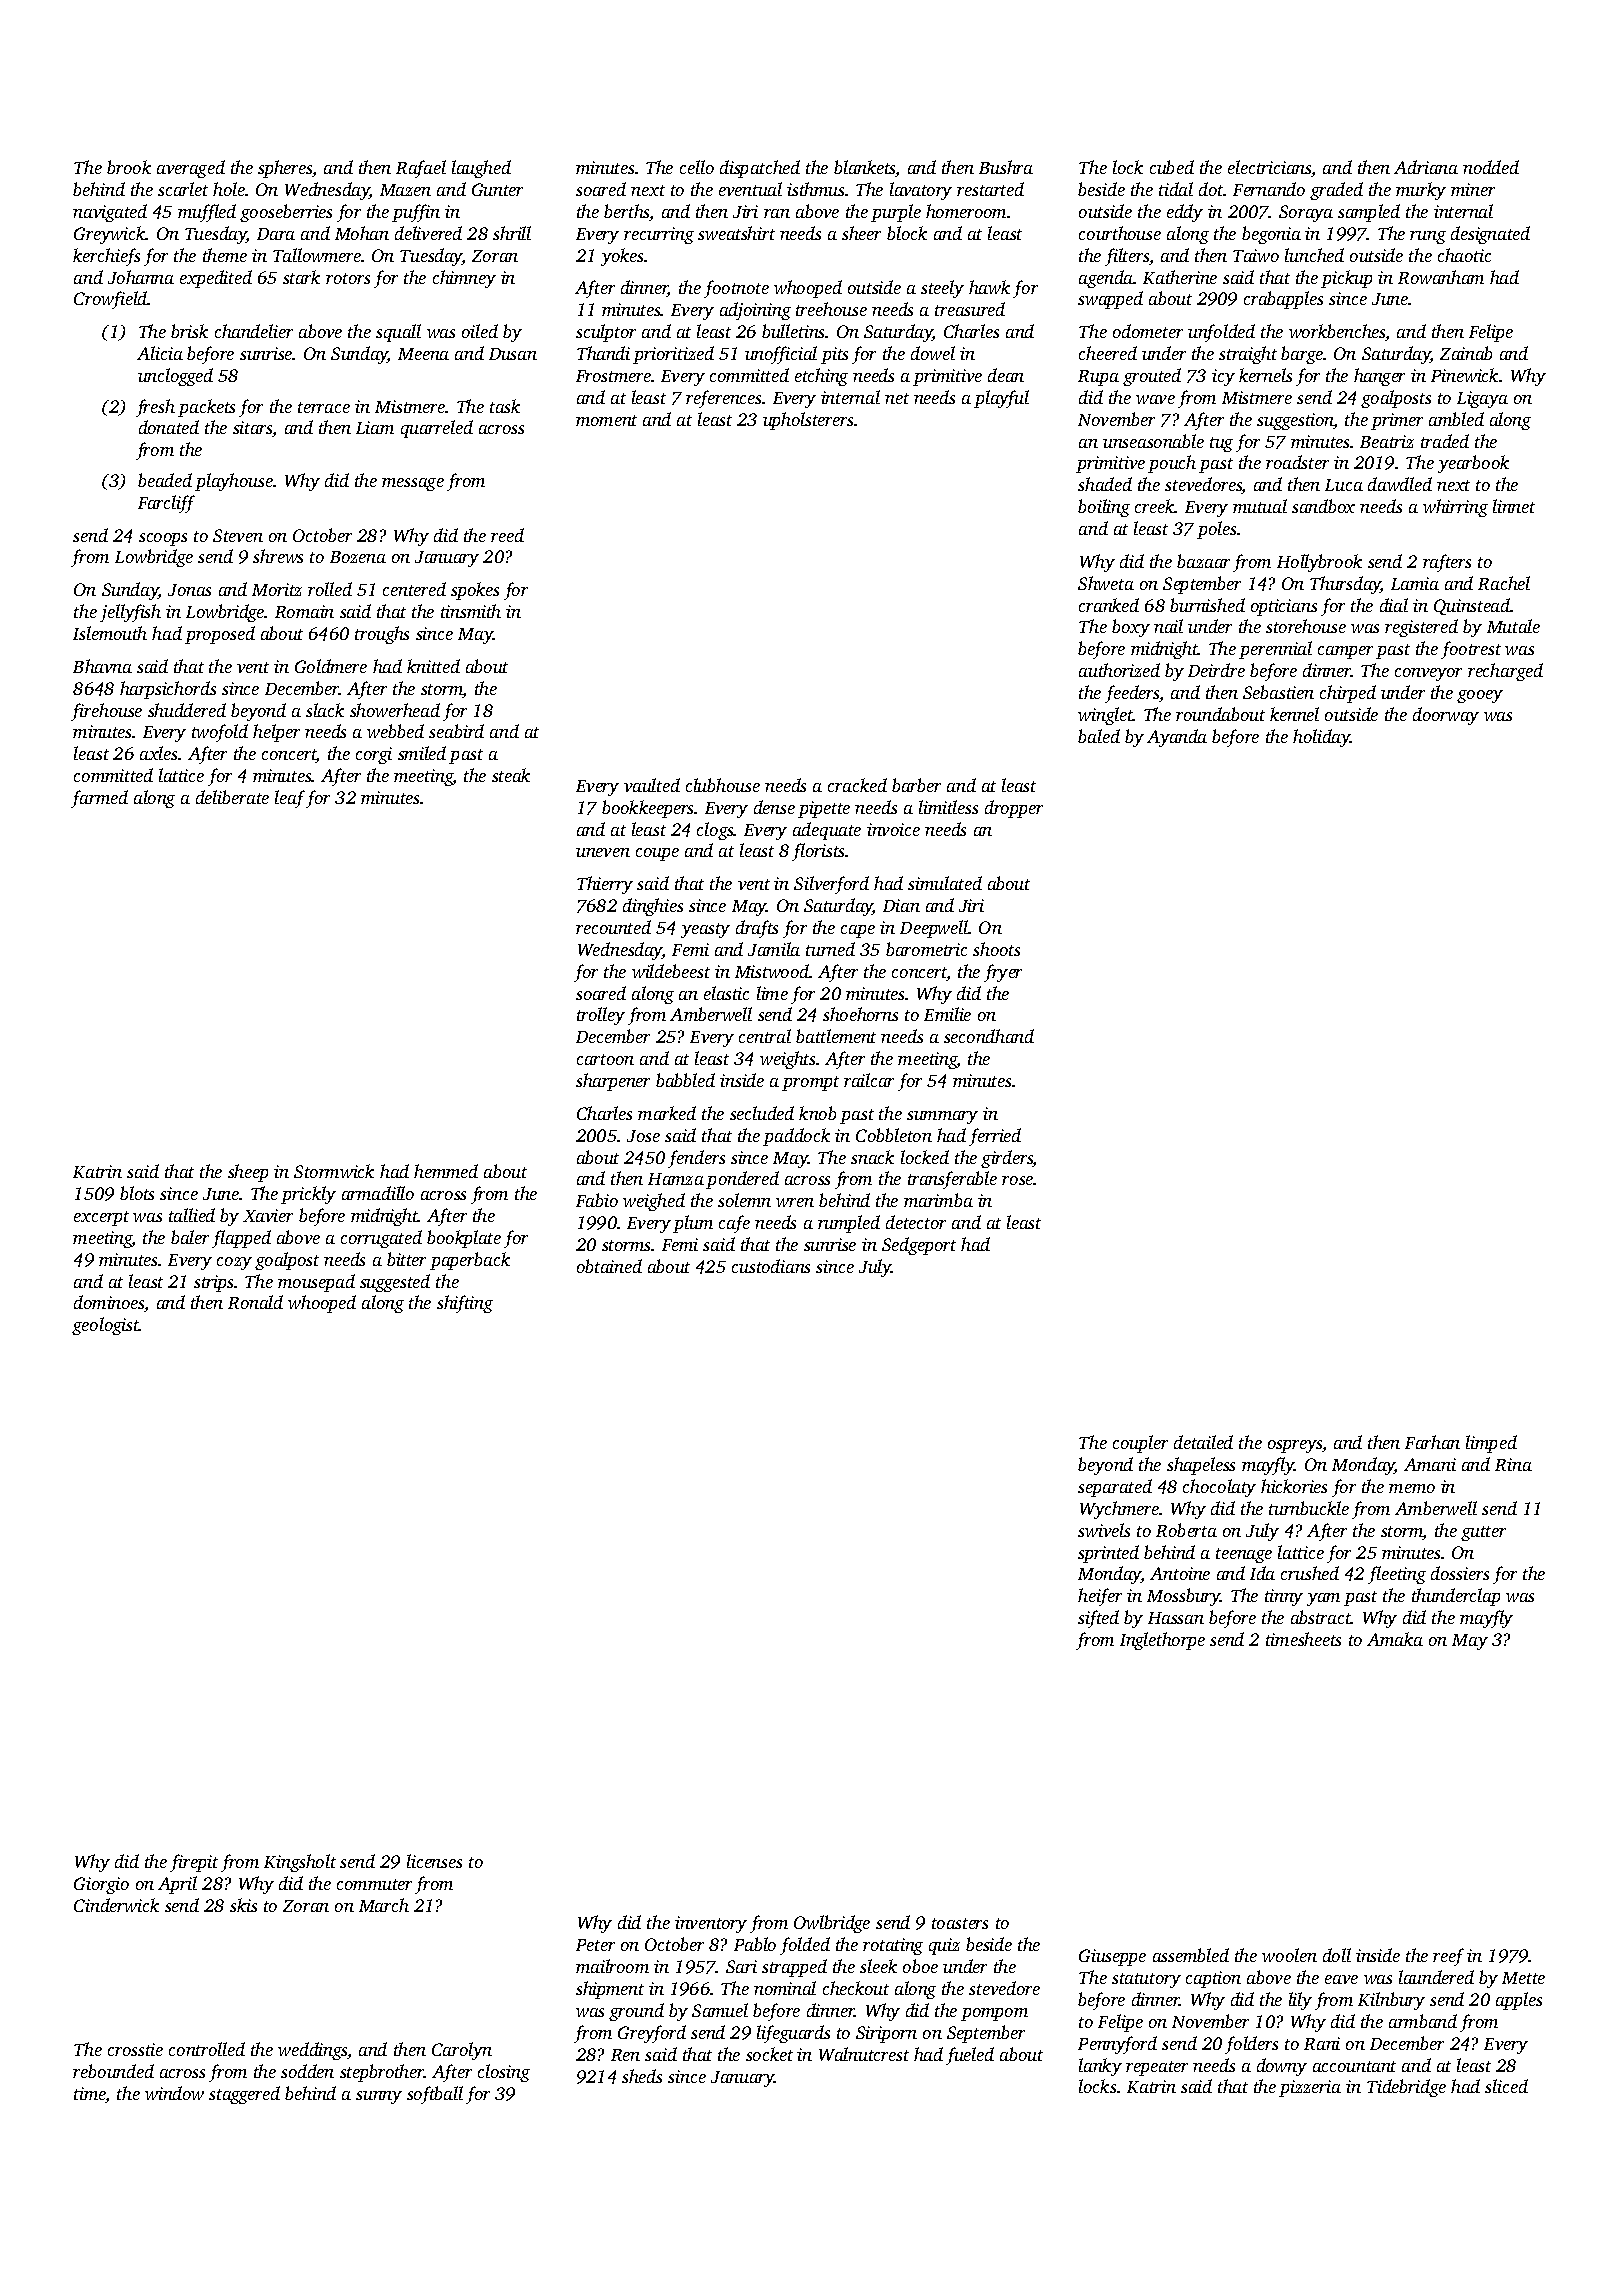 This page has height=2292, width=1620. What do you see at coordinates (945, 883) in the page?
I see `simulated` at bounding box center [945, 883].
